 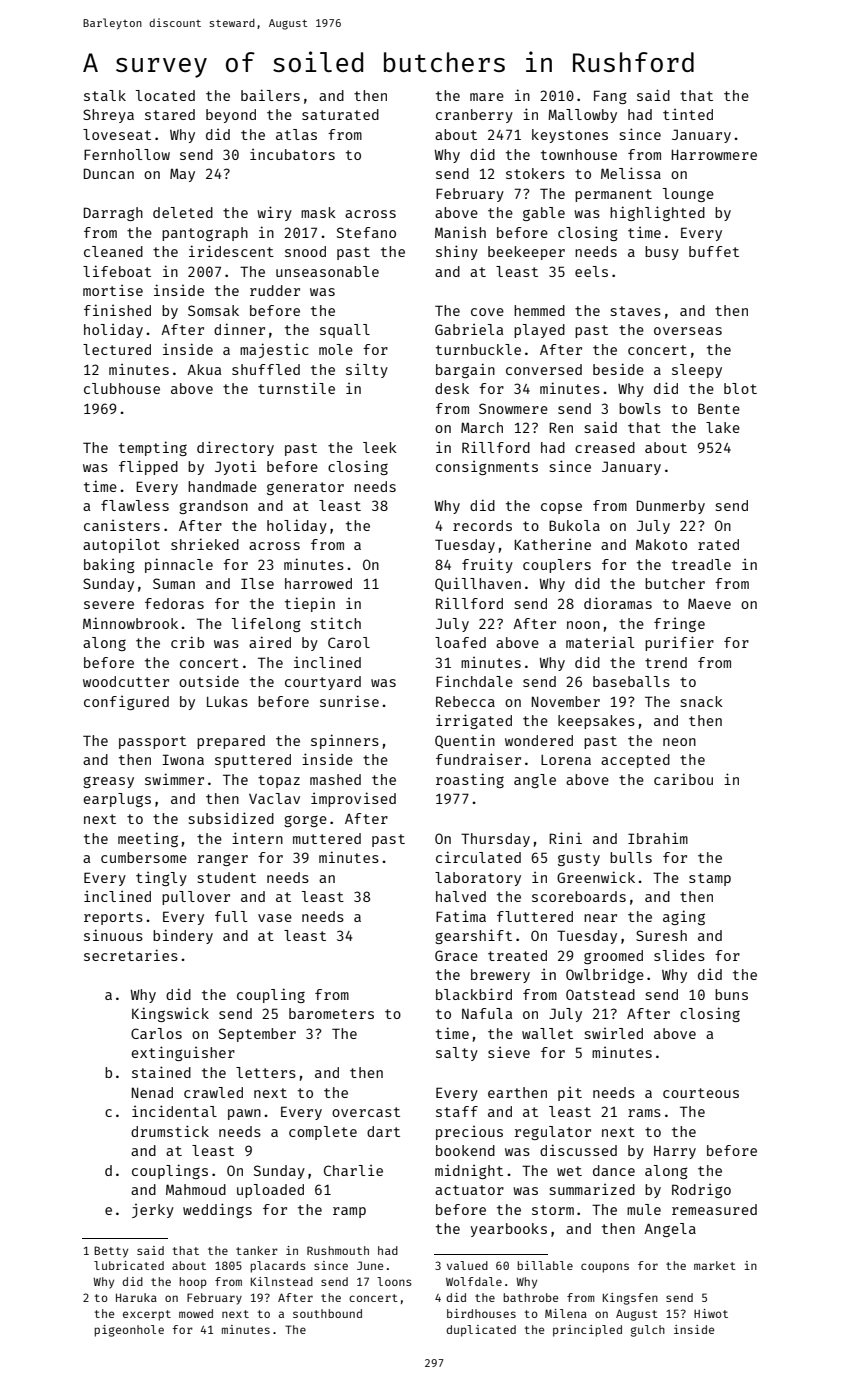 I want to click on duplicated, so click(x=481, y=1331).
